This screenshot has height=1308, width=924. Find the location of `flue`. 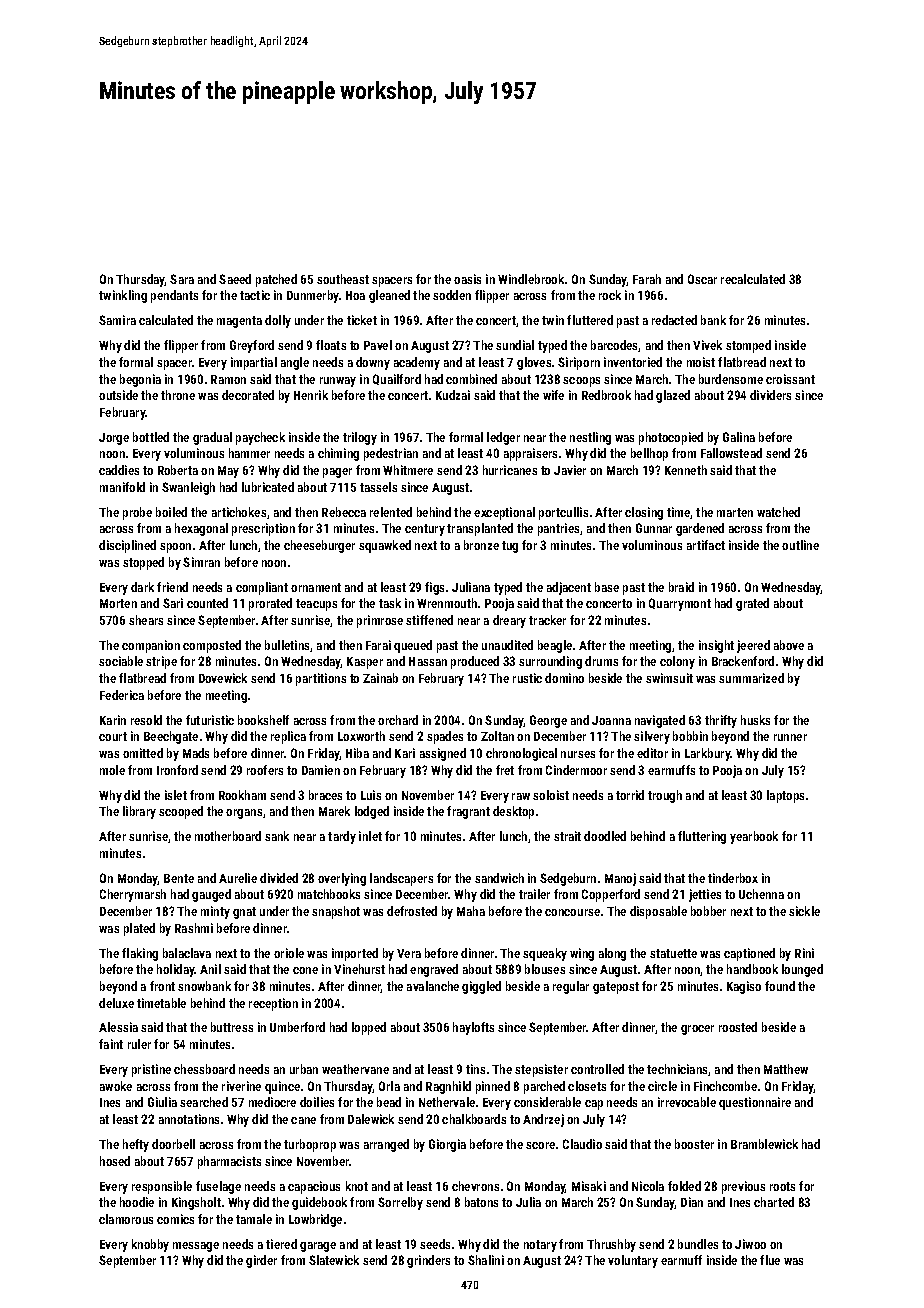

flue is located at coordinates (770, 1260).
